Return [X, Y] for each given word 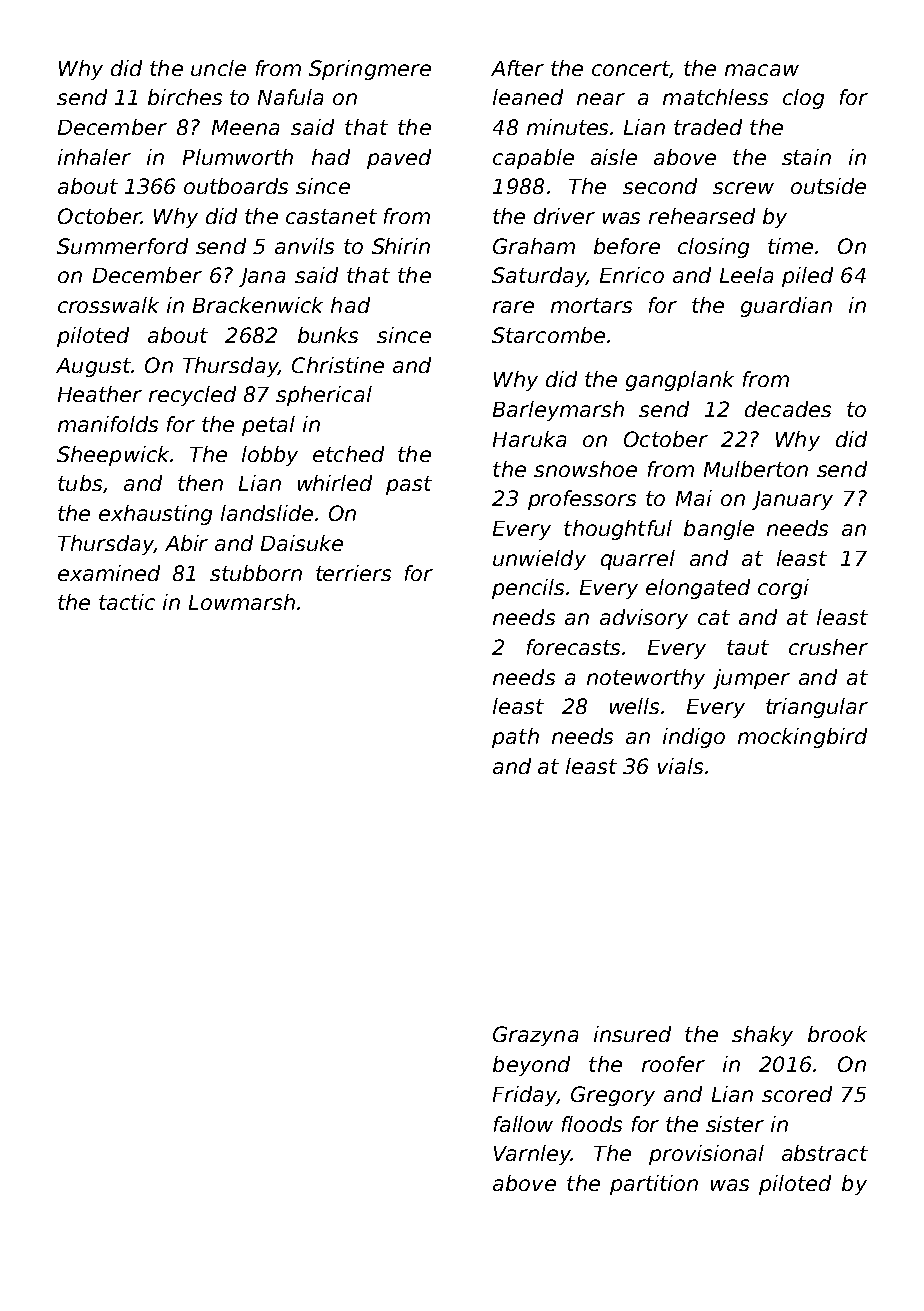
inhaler [94, 157]
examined [109, 573]
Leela [746, 275]
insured [632, 1034]
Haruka [529, 439]
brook [837, 1034]
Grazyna [535, 1036]
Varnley [532, 1155]
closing [713, 248]
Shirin [401, 246]
